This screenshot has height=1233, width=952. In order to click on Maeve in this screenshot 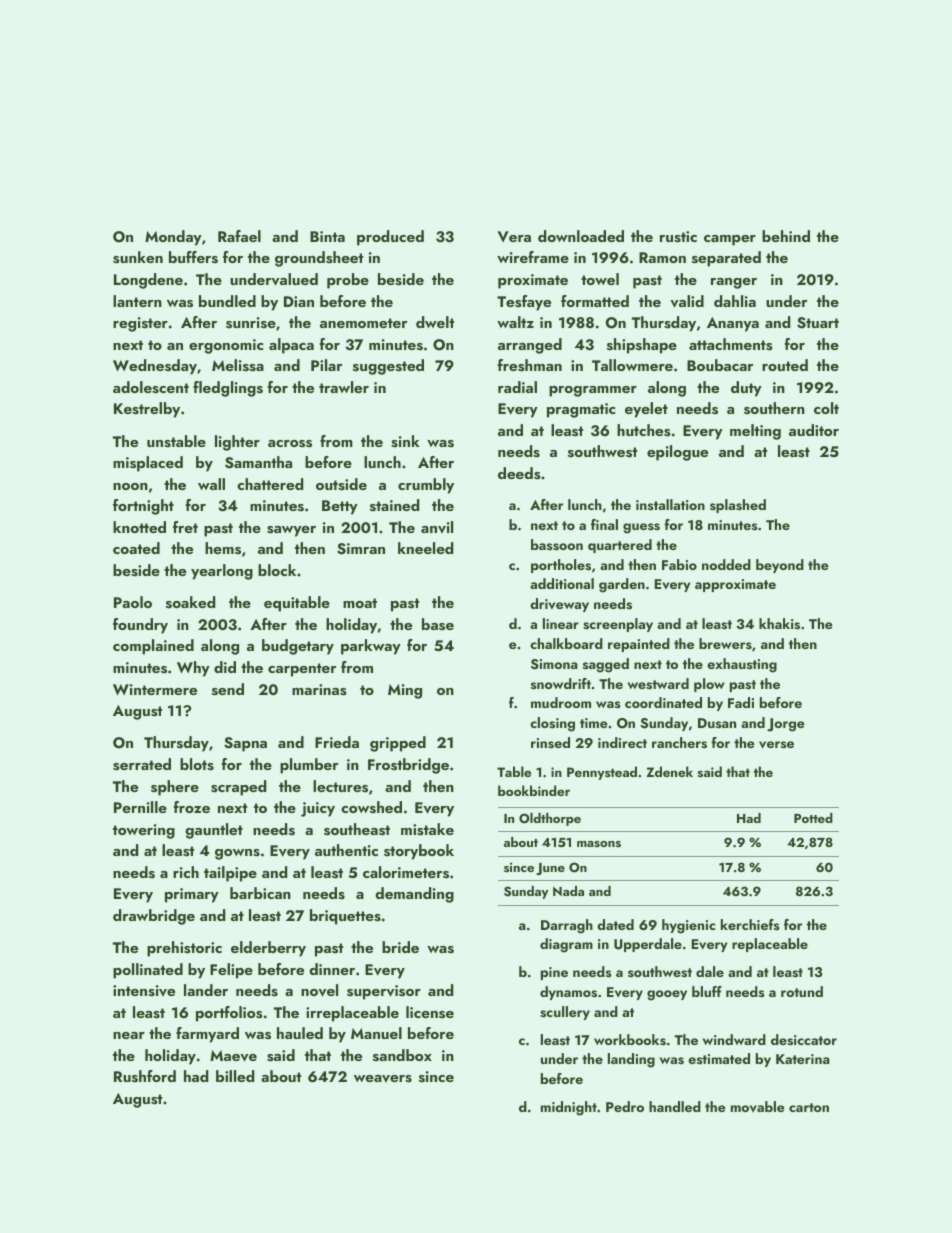, I will do `click(233, 1056)`.
